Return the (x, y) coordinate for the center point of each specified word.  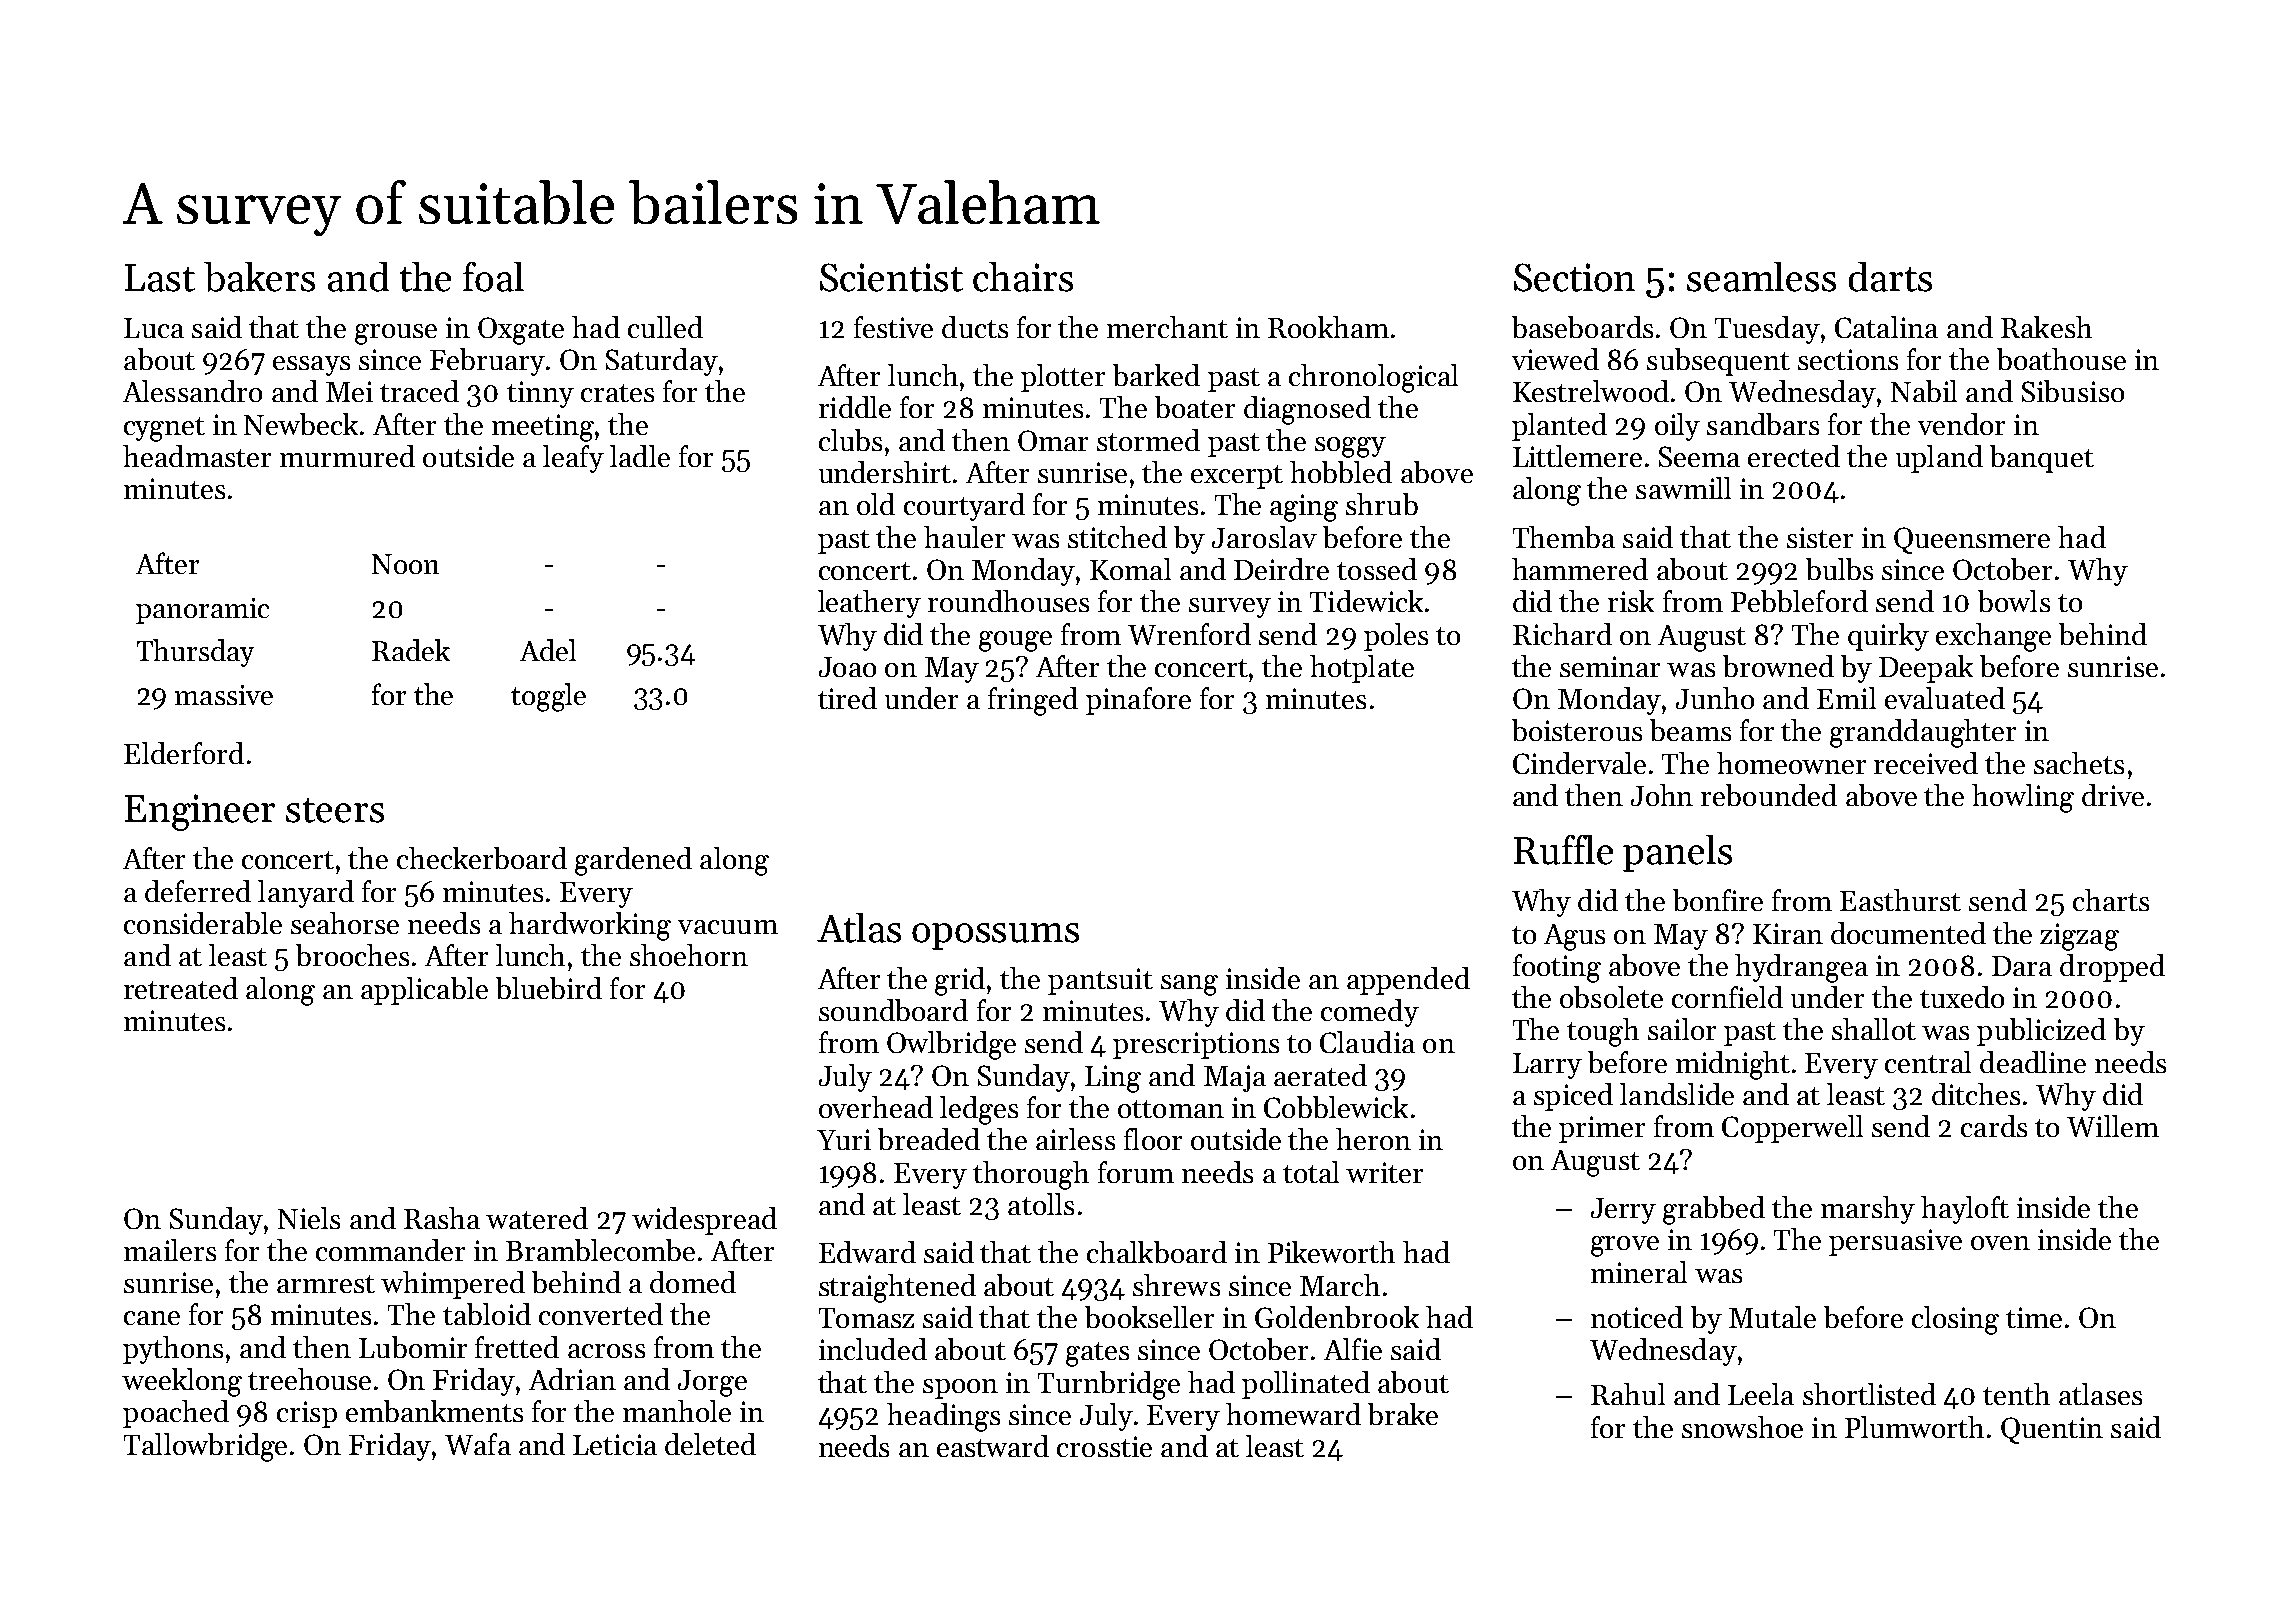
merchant (1167, 327)
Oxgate (521, 331)
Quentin (2052, 1430)
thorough (1031, 1175)
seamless (1761, 277)
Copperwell (1792, 1129)
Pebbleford (1799, 601)
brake (1403, 1414)
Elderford (184, 753)
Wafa (478, 1444)
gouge (1015, 641)
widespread (704, 1221)
